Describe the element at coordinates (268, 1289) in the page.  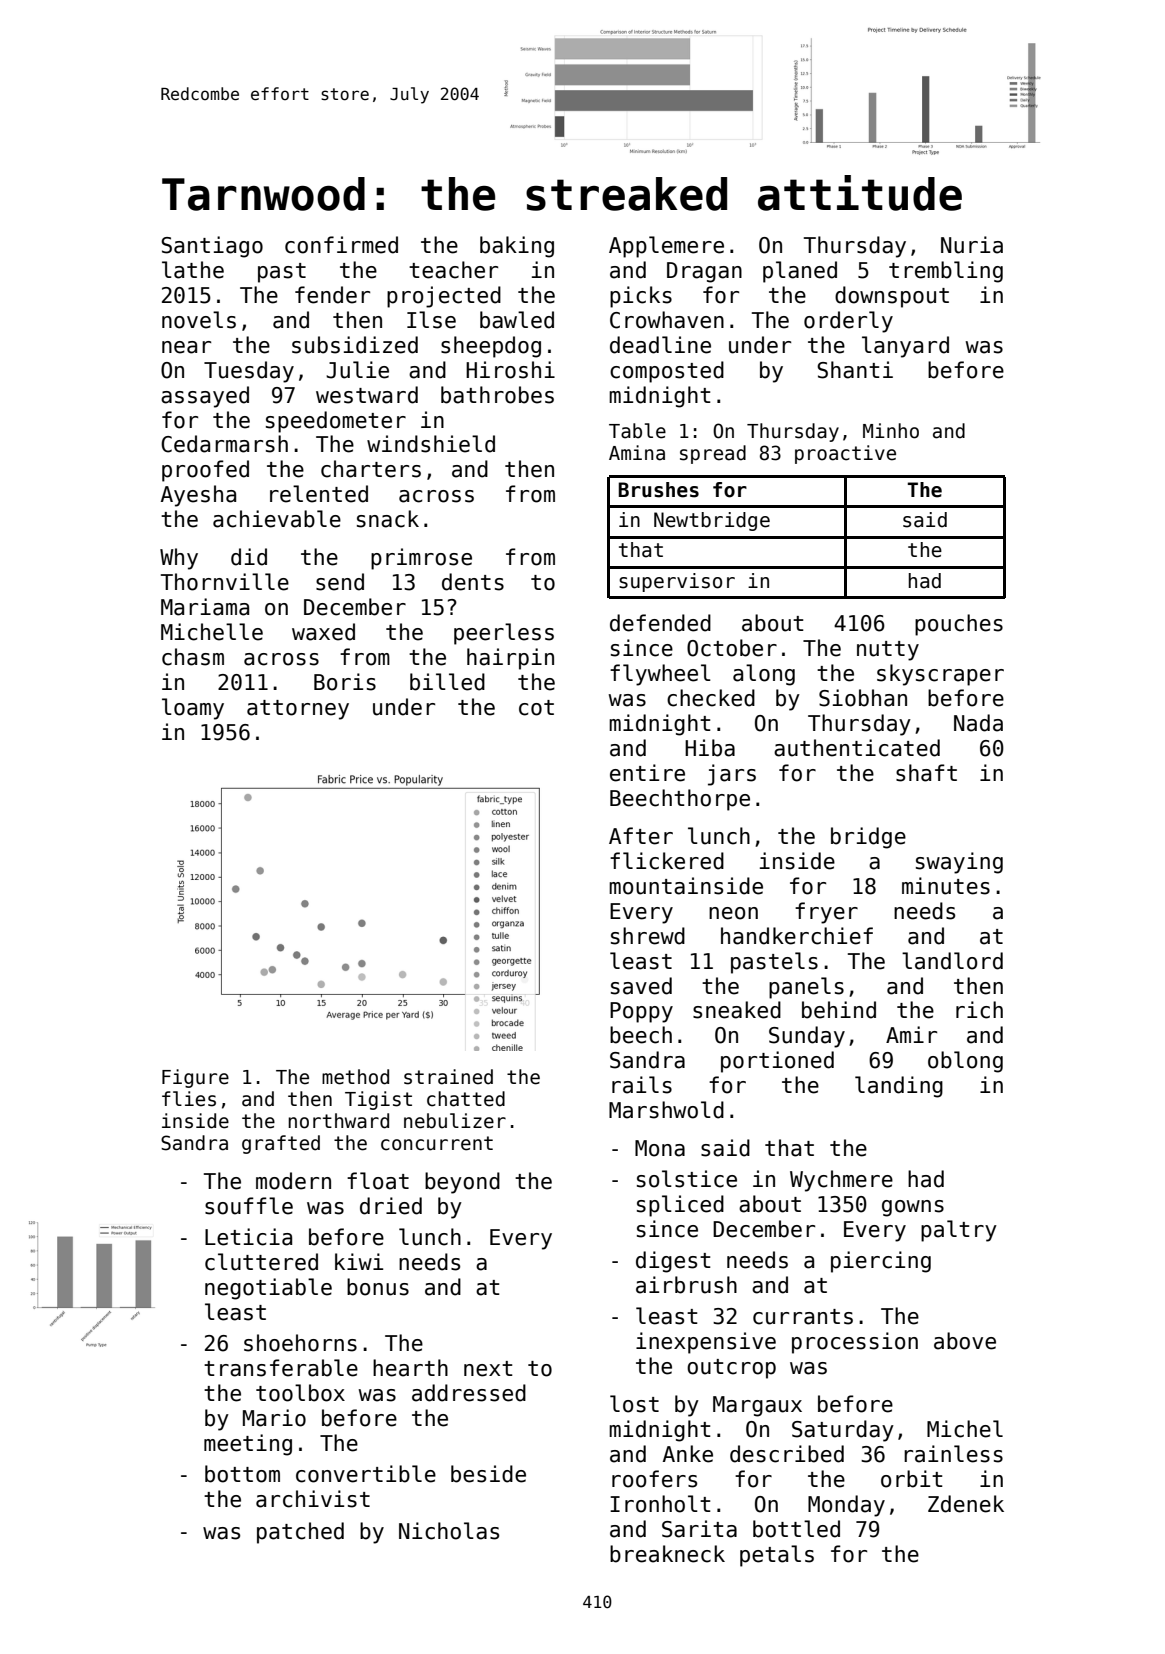
I see `negotiable` at that location.
